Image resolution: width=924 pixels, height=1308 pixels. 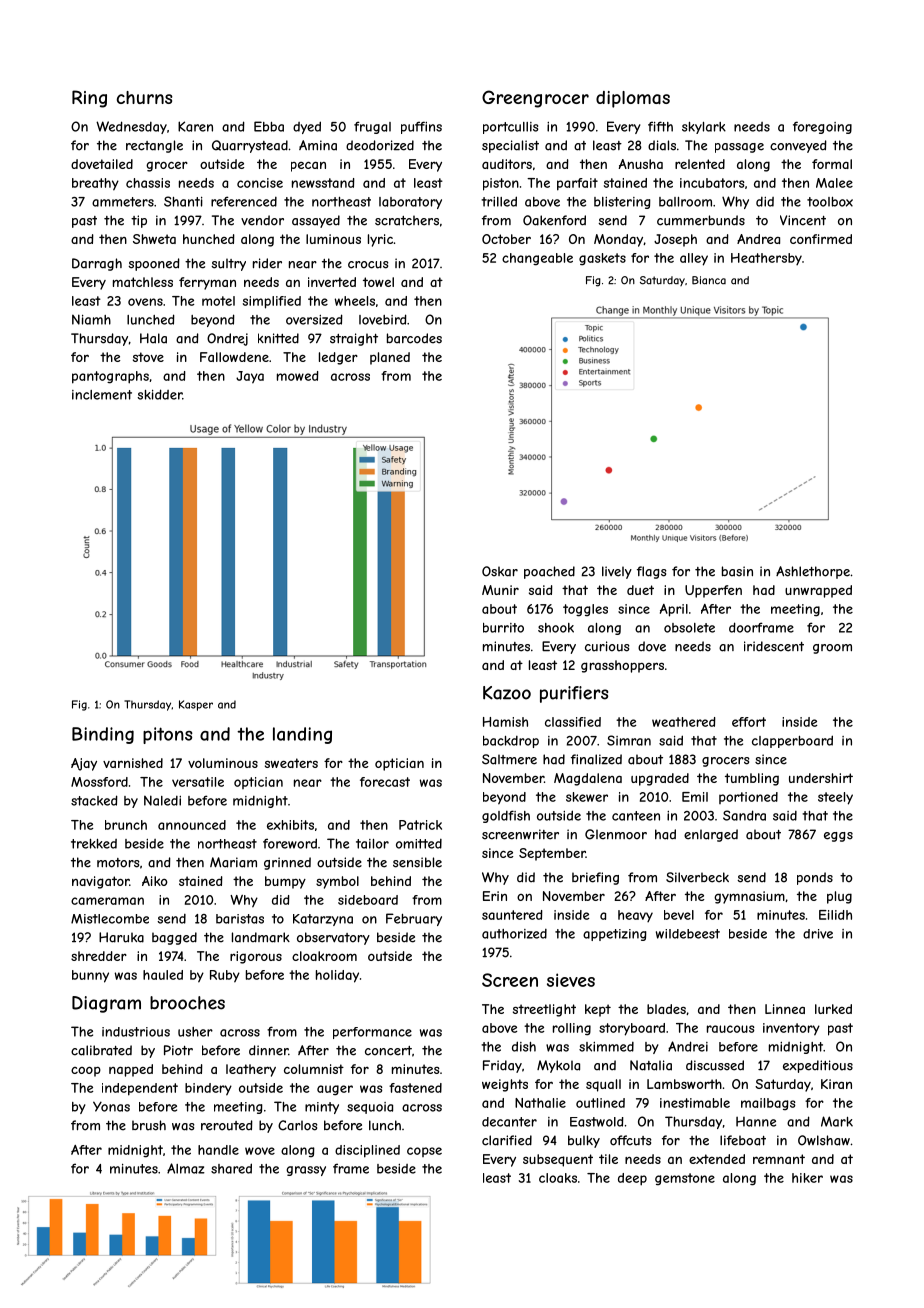 I want to click on steely, so click(x=835, y=798).
